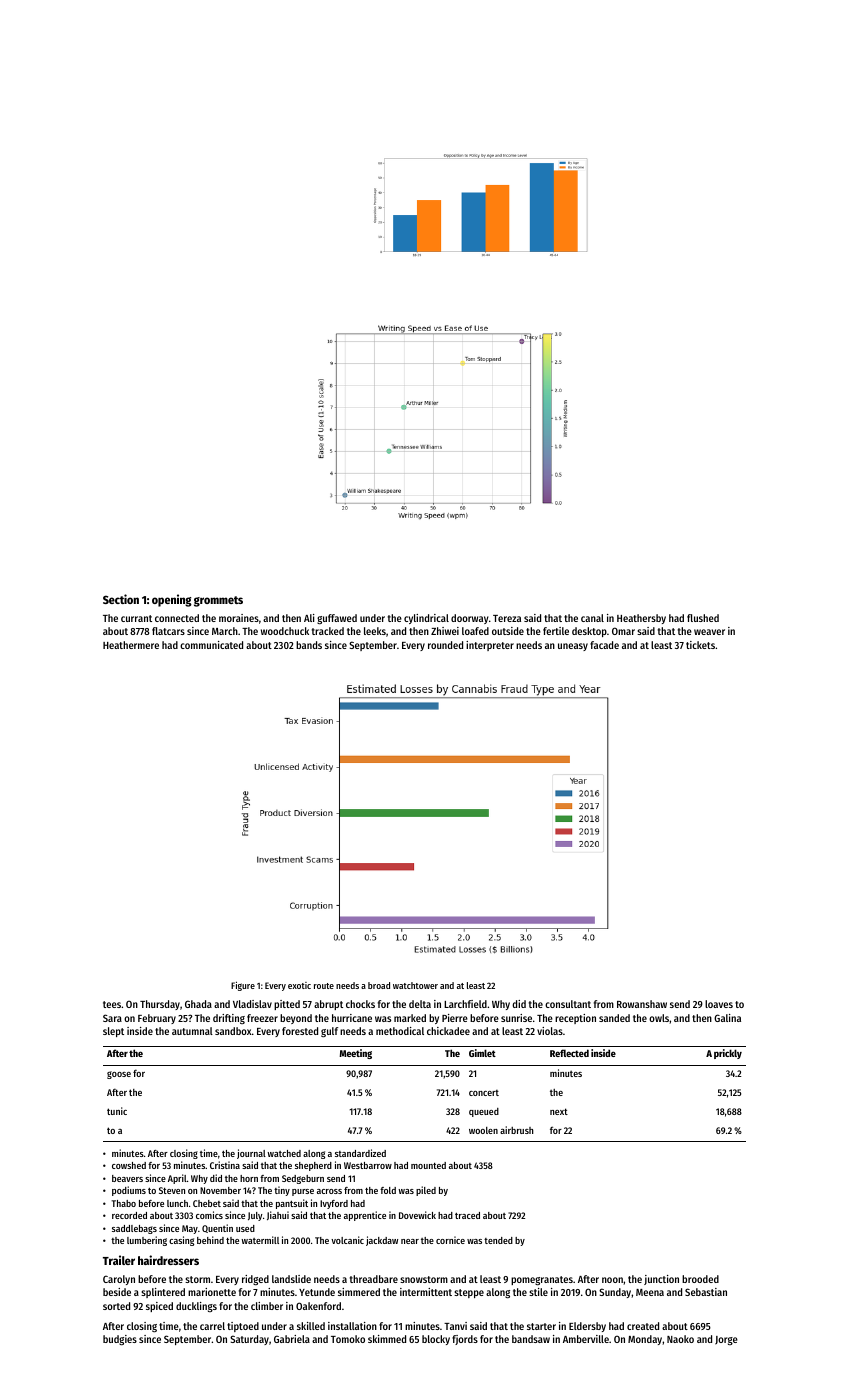 The image size is (849, 1400). Describe the element at coordinates (284, 1153) in the image. I see `watched` at that location.
